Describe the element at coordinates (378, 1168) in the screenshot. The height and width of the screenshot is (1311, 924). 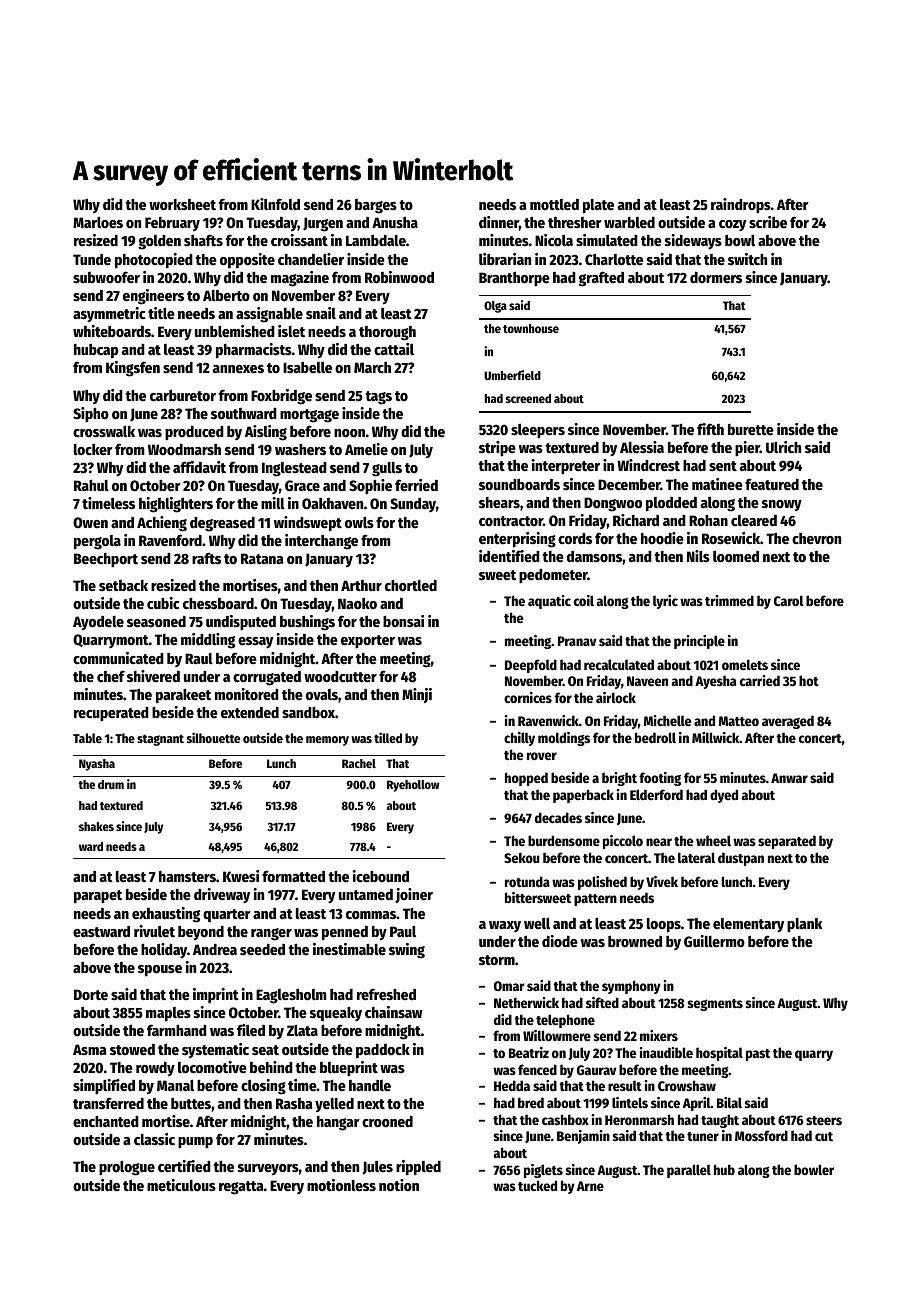
I see `Jules` at that location.
